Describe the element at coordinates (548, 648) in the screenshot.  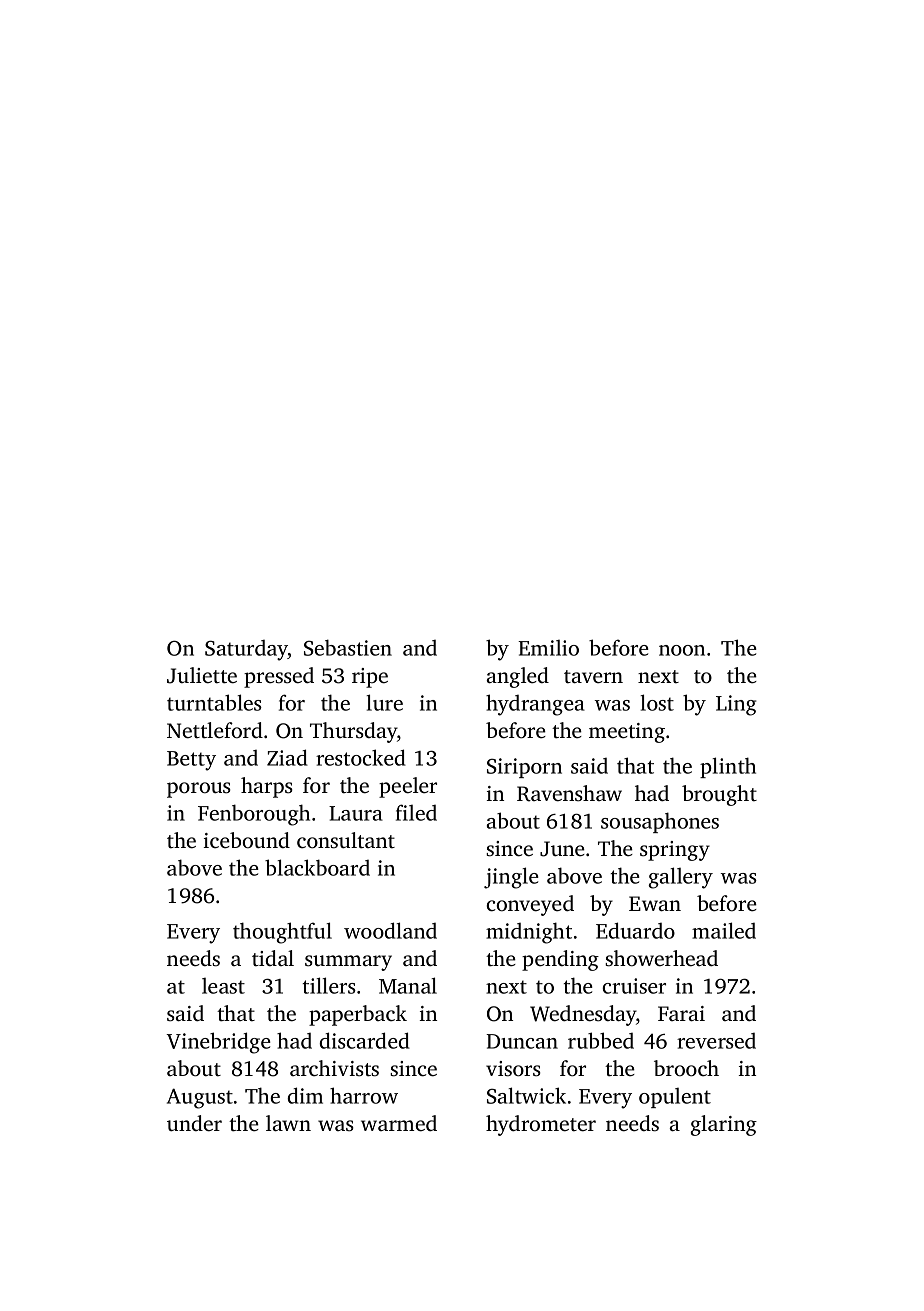
I see `Emilio` at that location.
